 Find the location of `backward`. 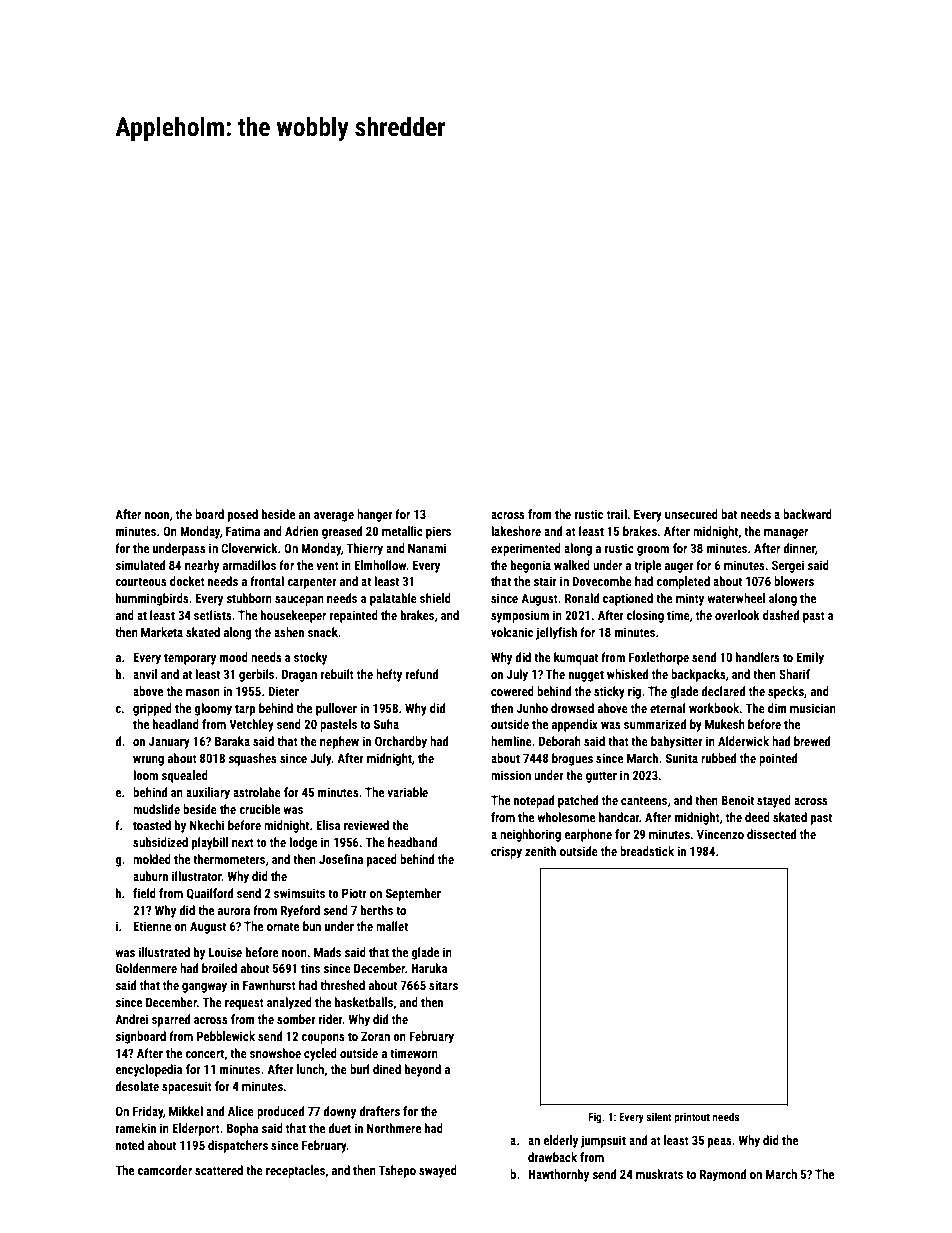

backward is located at coordinates (807, 514).
